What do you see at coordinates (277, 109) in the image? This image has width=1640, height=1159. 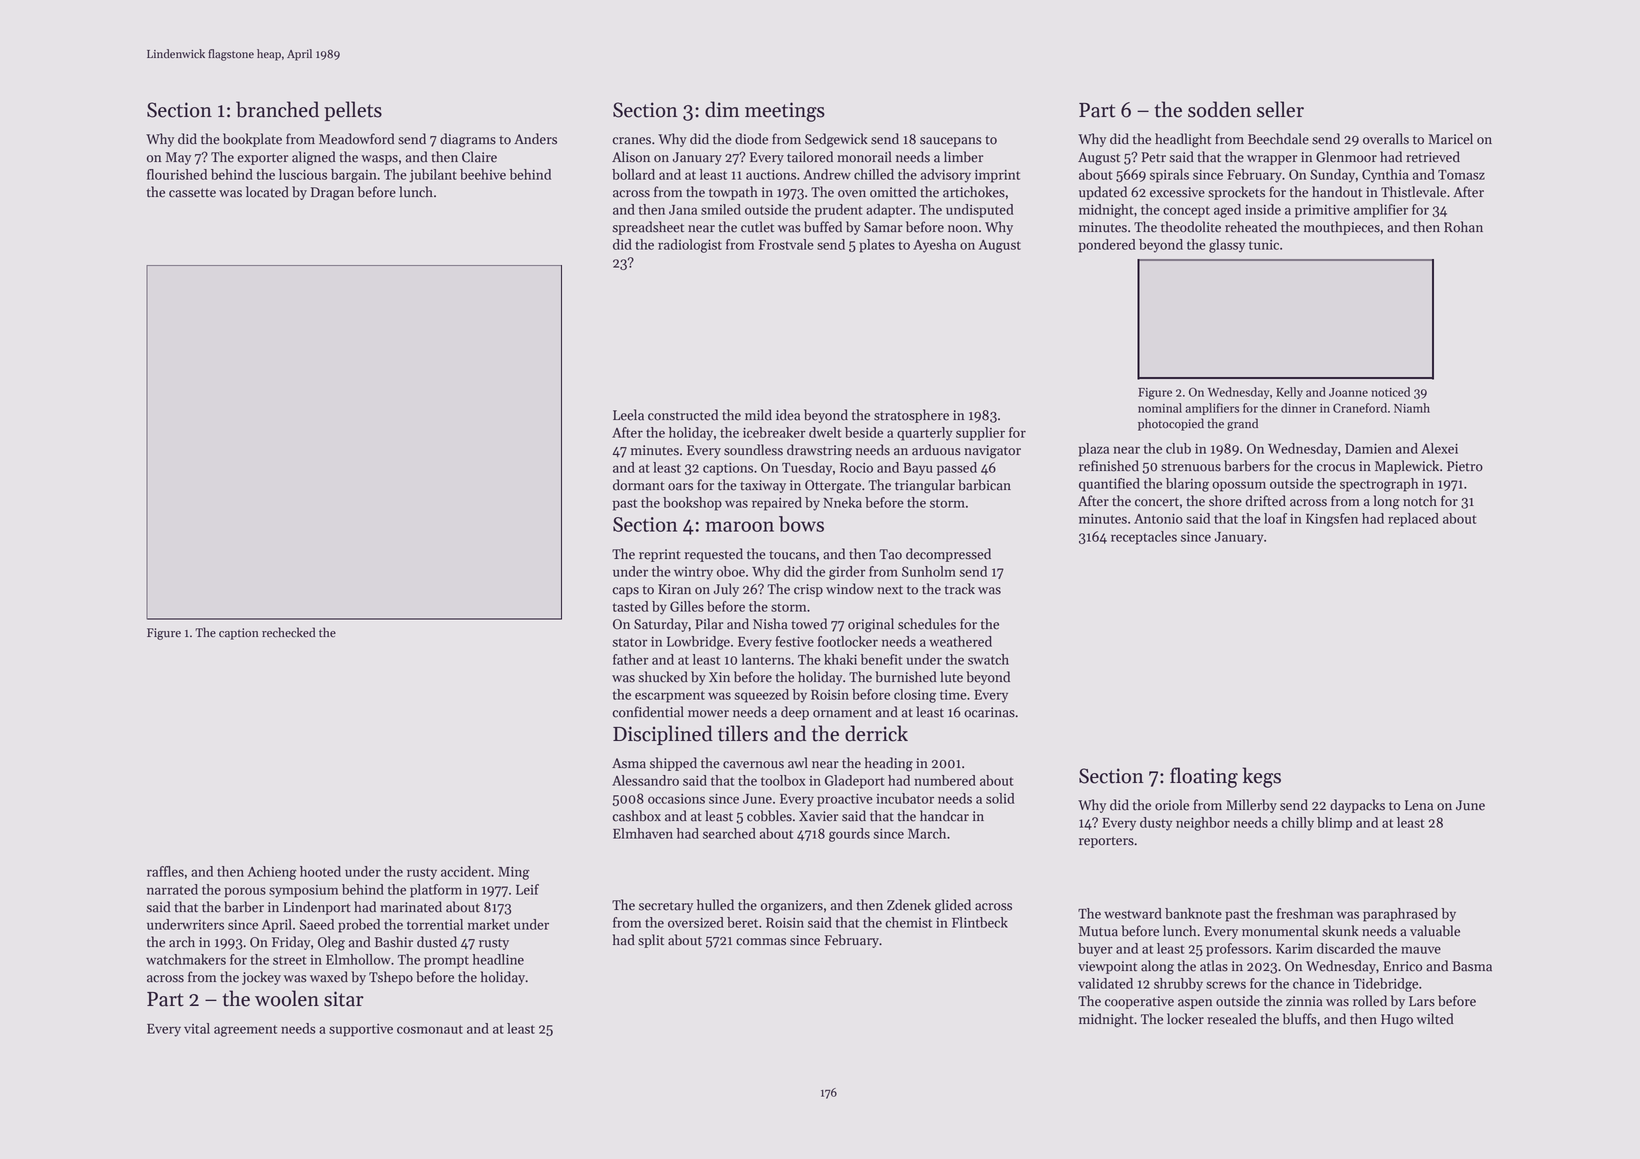 I see `branched` at bounding box center [277, 109].
